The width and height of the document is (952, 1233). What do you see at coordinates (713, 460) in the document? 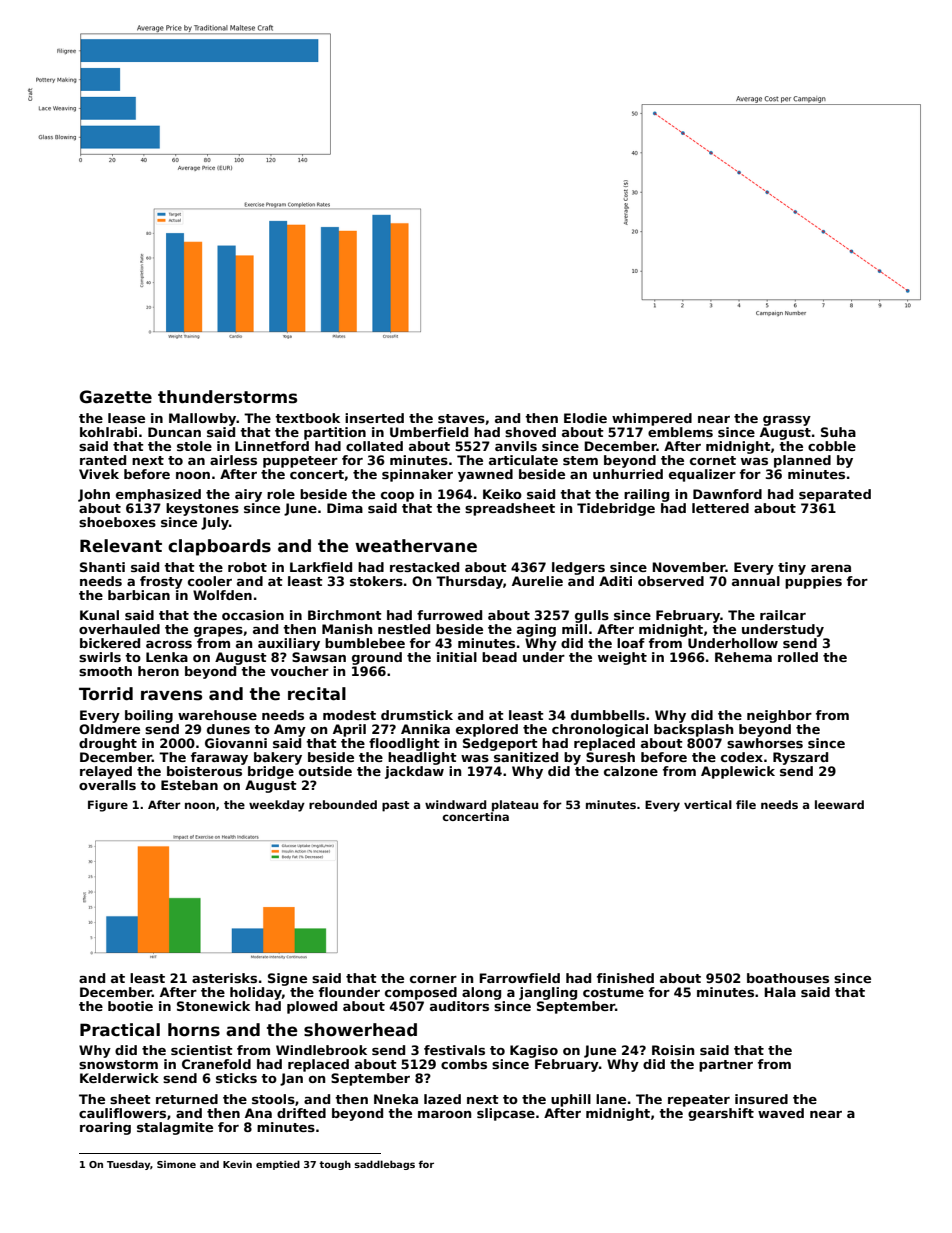
I see `cornet` at bounding box center [713, 460].
